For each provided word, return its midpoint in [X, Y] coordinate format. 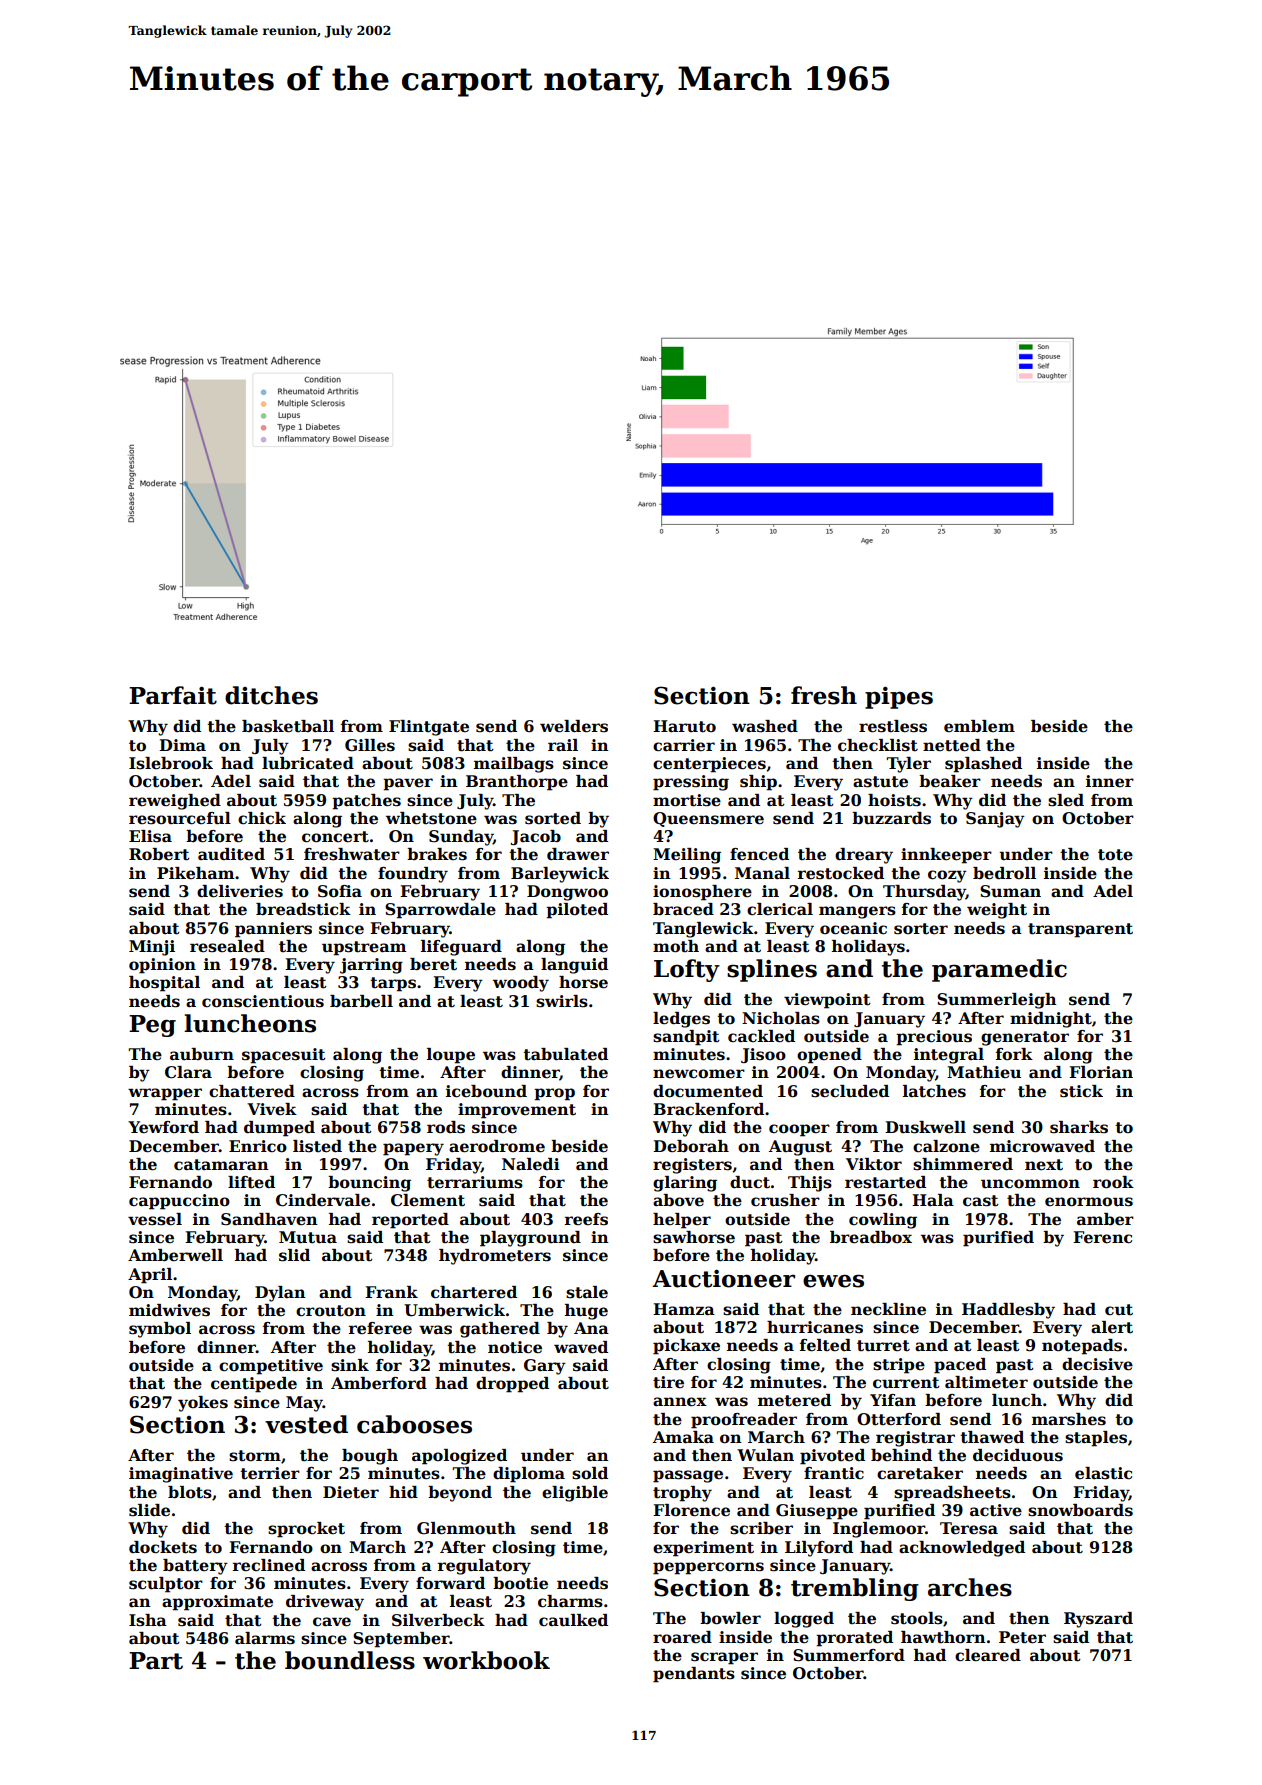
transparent [1080, 930]
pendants [694, 1675]
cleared [988, 1655]
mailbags [514, 765]
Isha [148, 1620]
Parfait [173, 695]
